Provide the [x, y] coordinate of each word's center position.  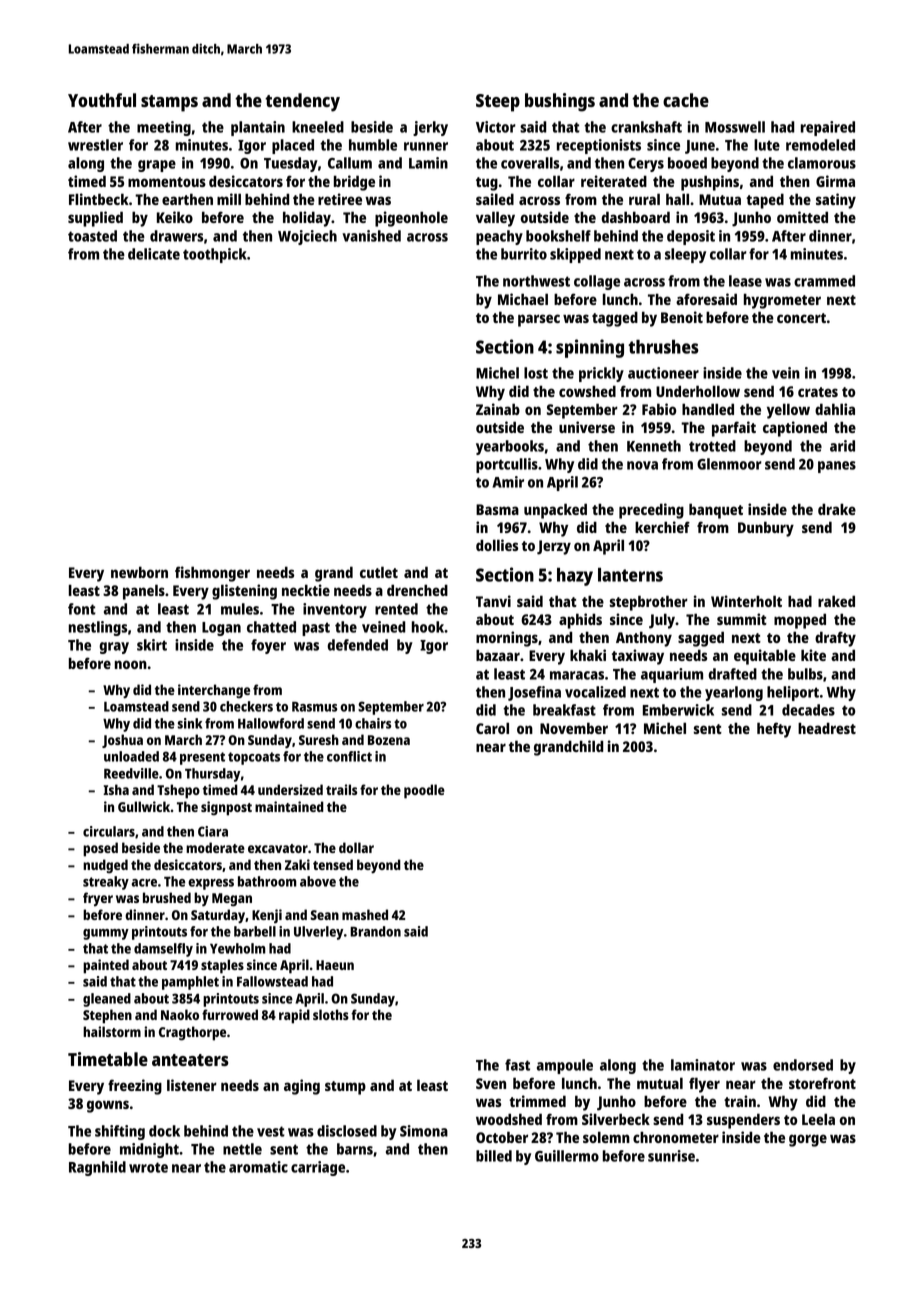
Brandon [375, 931]
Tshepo [178, 791]
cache [686, 100]
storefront [822, 1083]
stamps [169, 103]
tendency [302, 102]
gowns [108, 1106]
